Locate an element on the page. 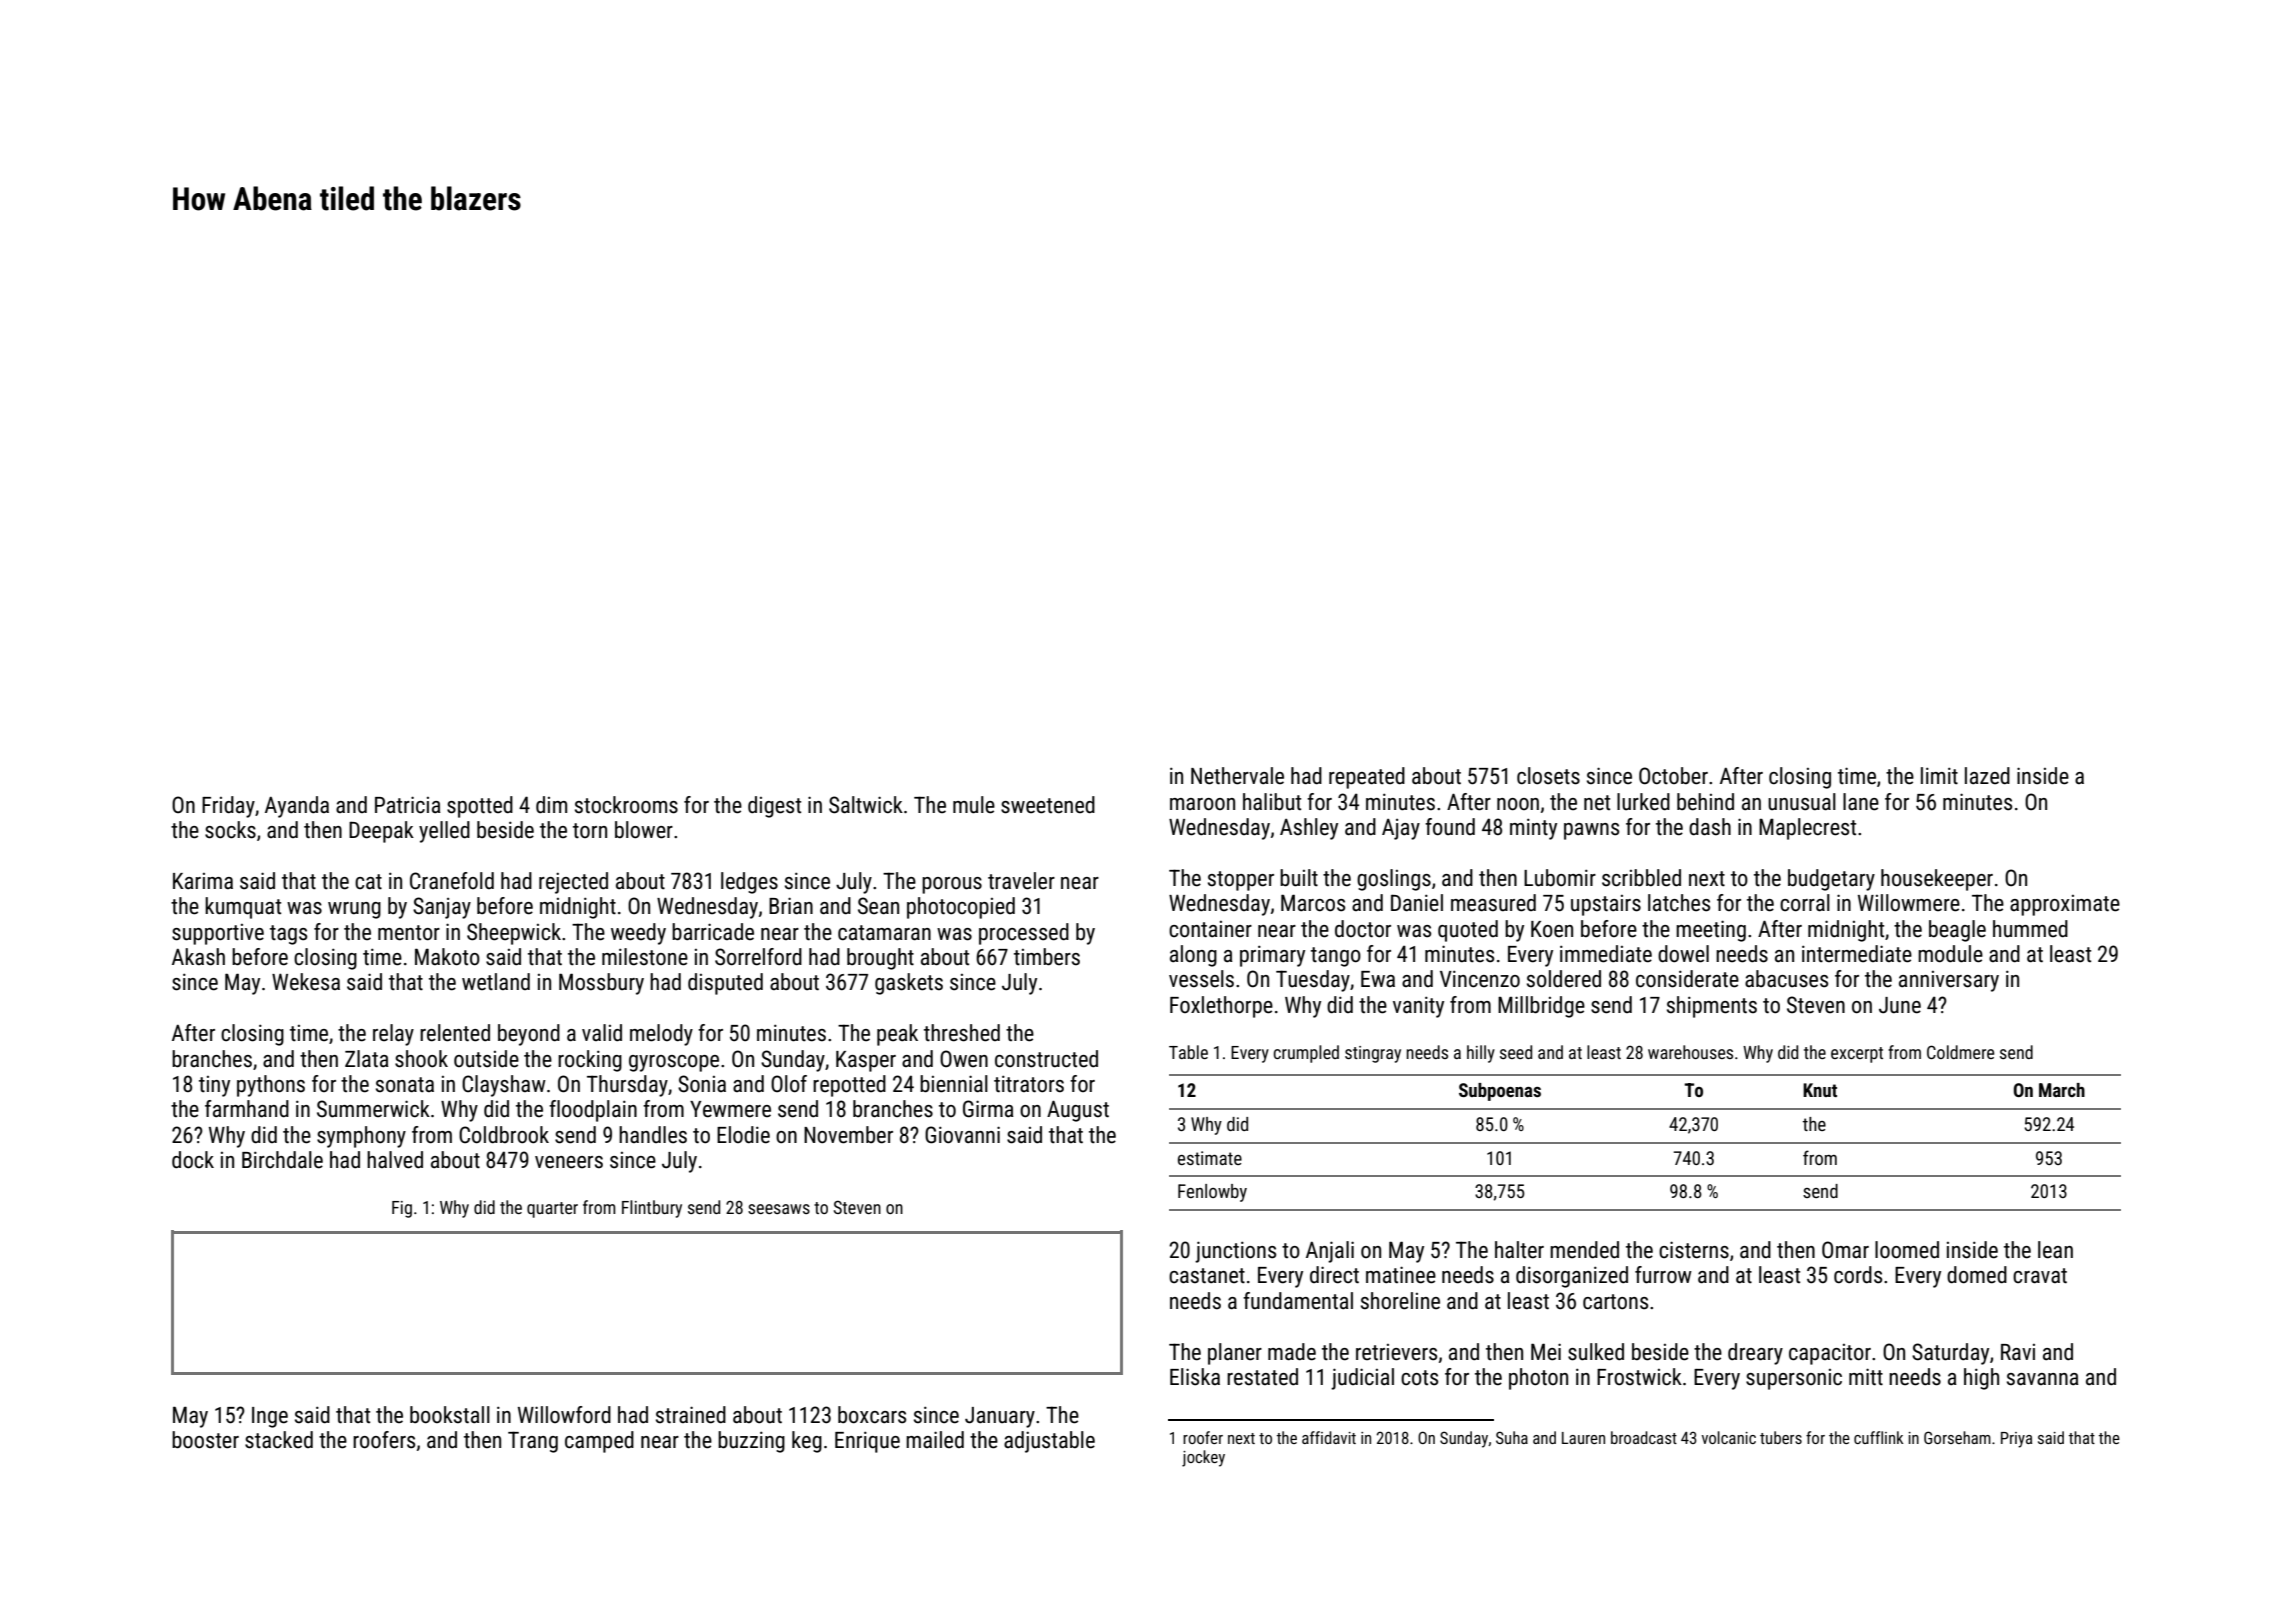  shipments is located at coordinates (1712, 1007).
